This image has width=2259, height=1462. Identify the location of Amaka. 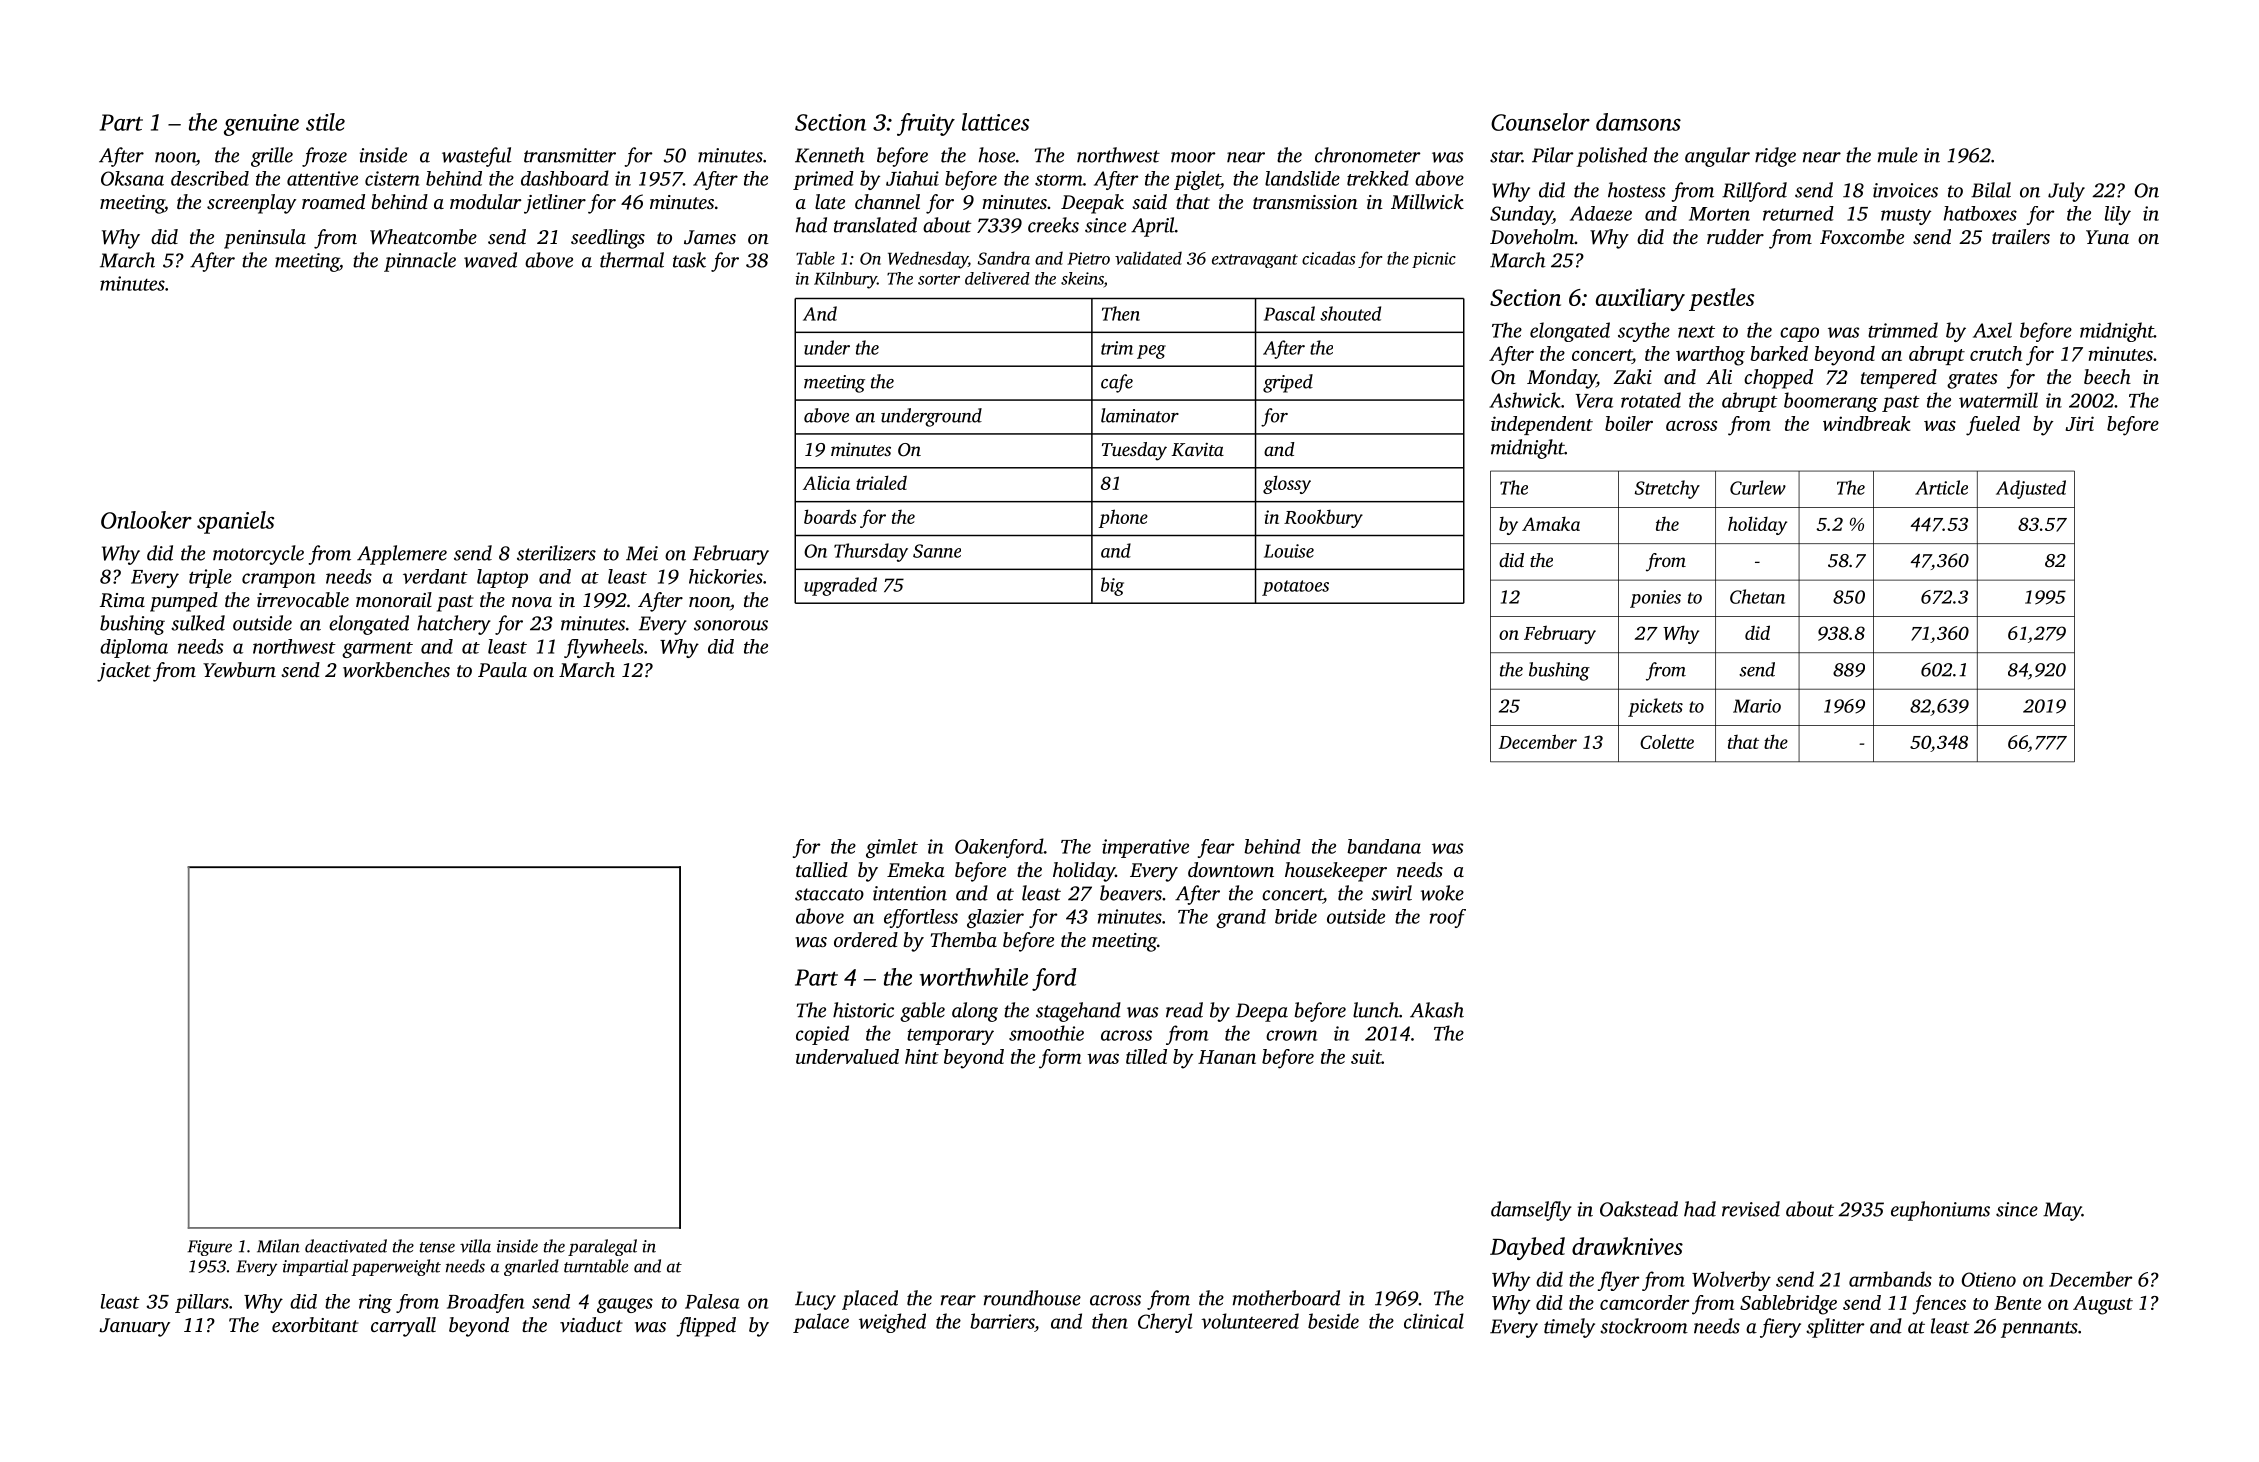
(1551, 524).
